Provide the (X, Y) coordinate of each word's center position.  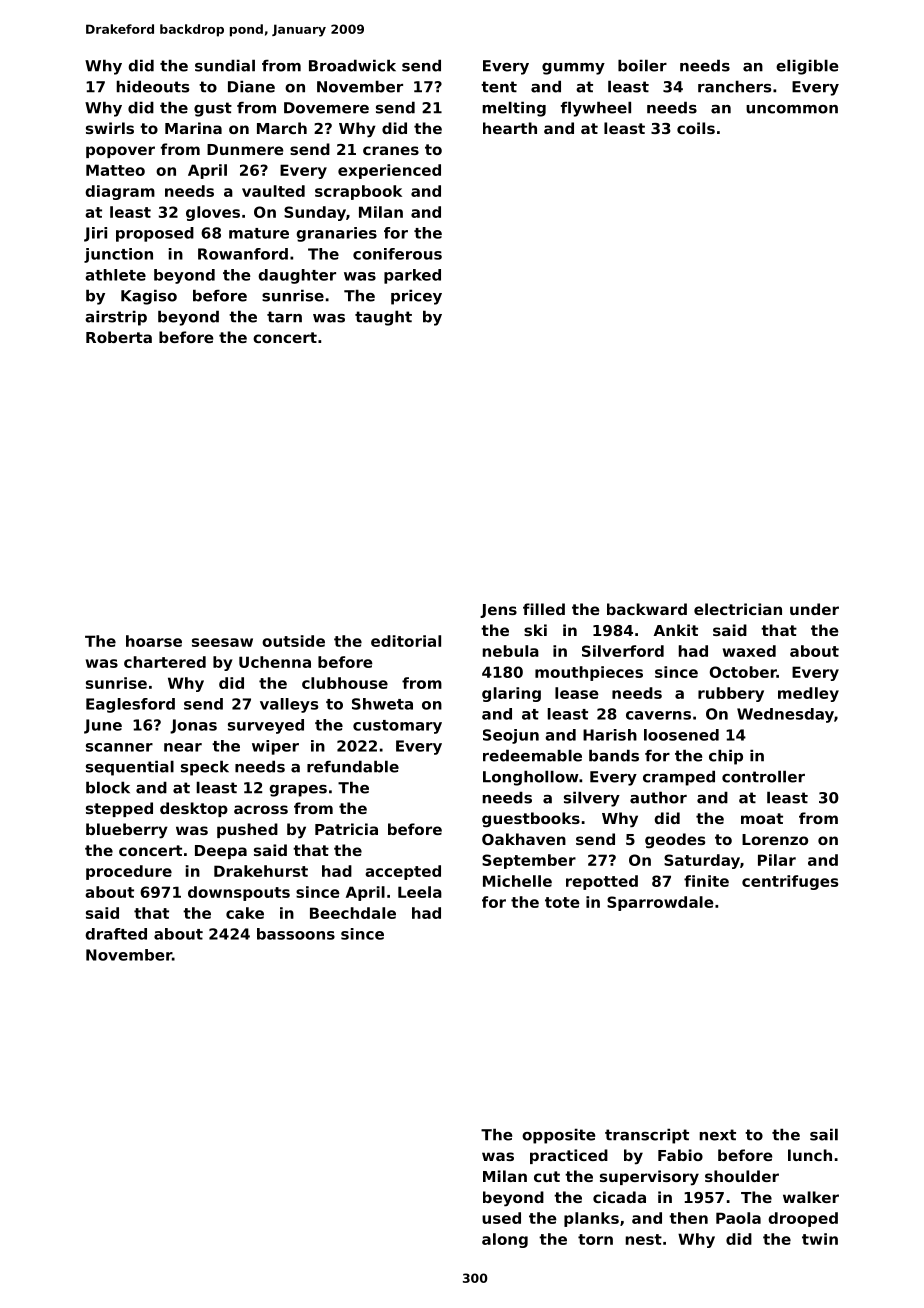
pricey (416, 297)
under (814, 609)
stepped (119, 809)
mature (259, 233)
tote (562, 902)
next (718, 1135)
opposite (558, 1136)
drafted (116, 934)
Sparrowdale (660, 903)
